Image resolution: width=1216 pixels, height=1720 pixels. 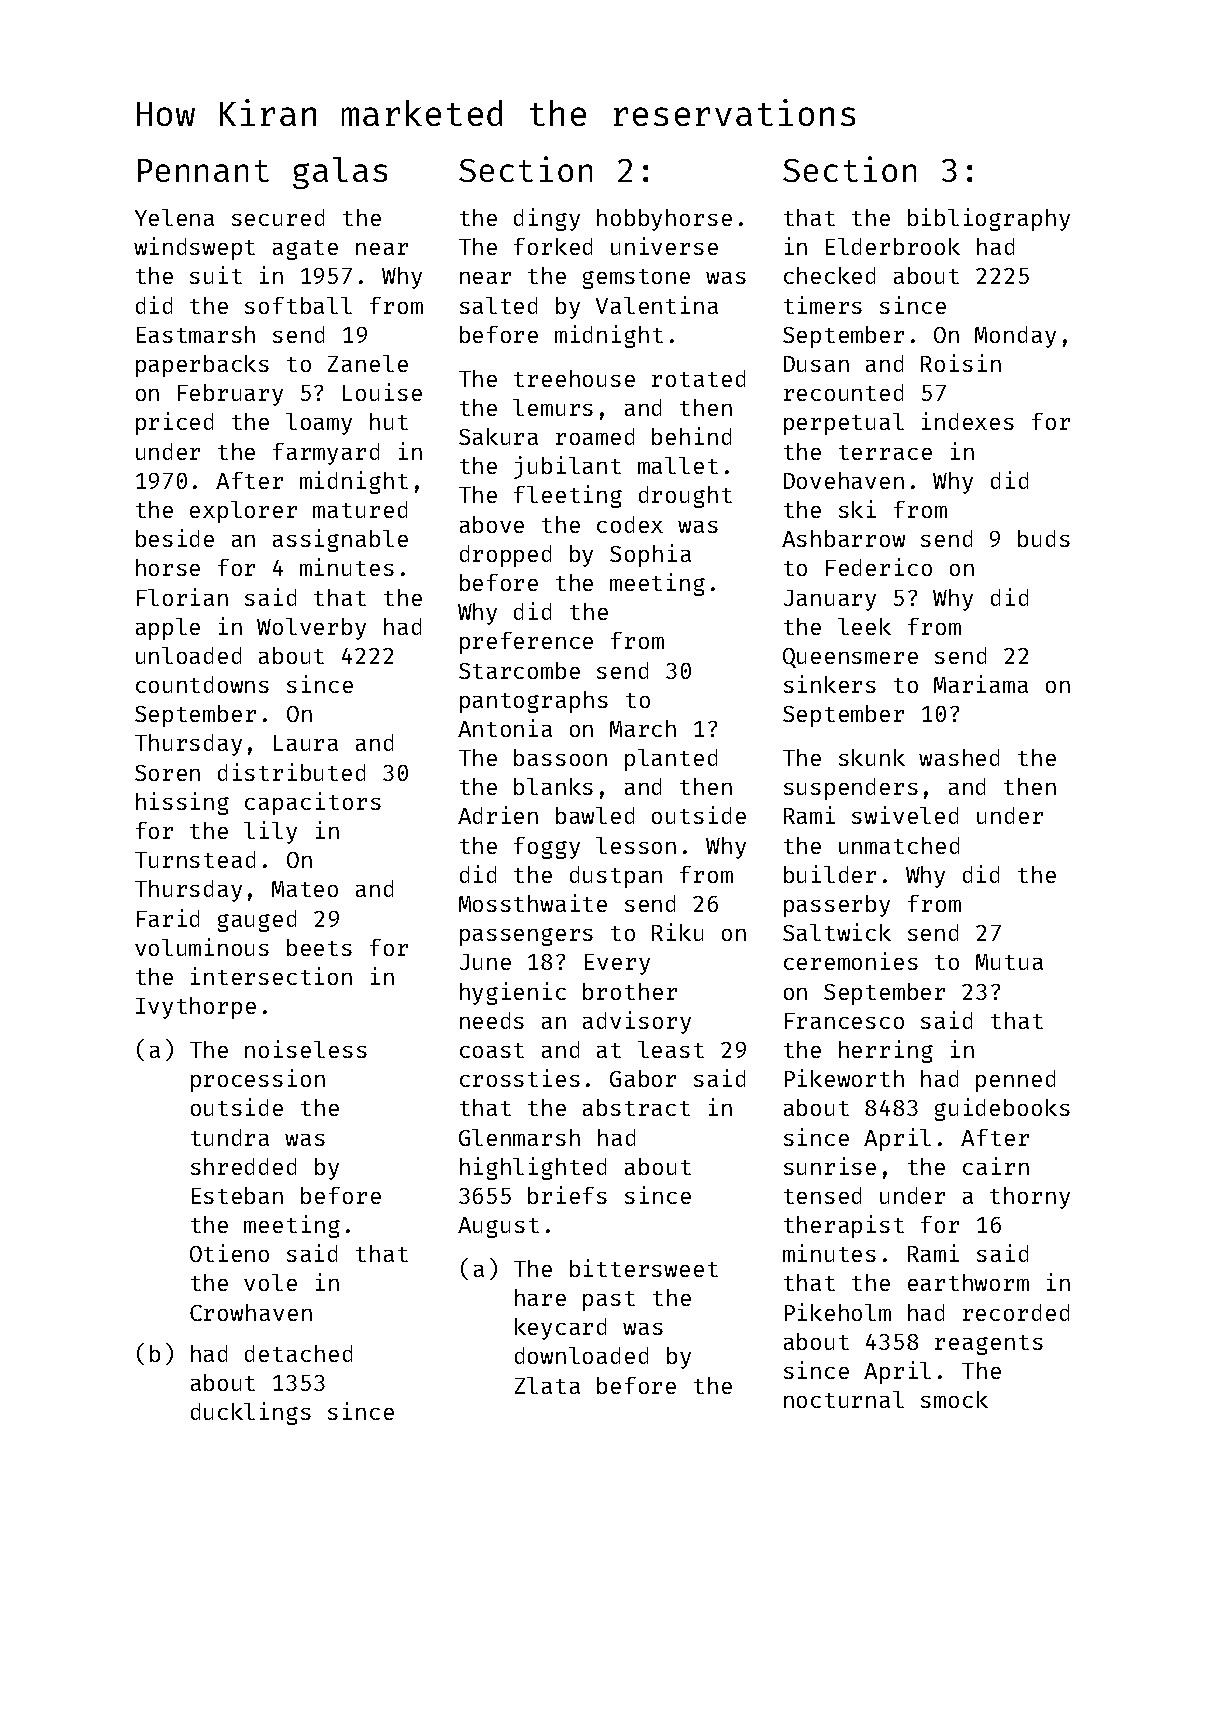 I want to click on drought, so click(x=685, y=497).
